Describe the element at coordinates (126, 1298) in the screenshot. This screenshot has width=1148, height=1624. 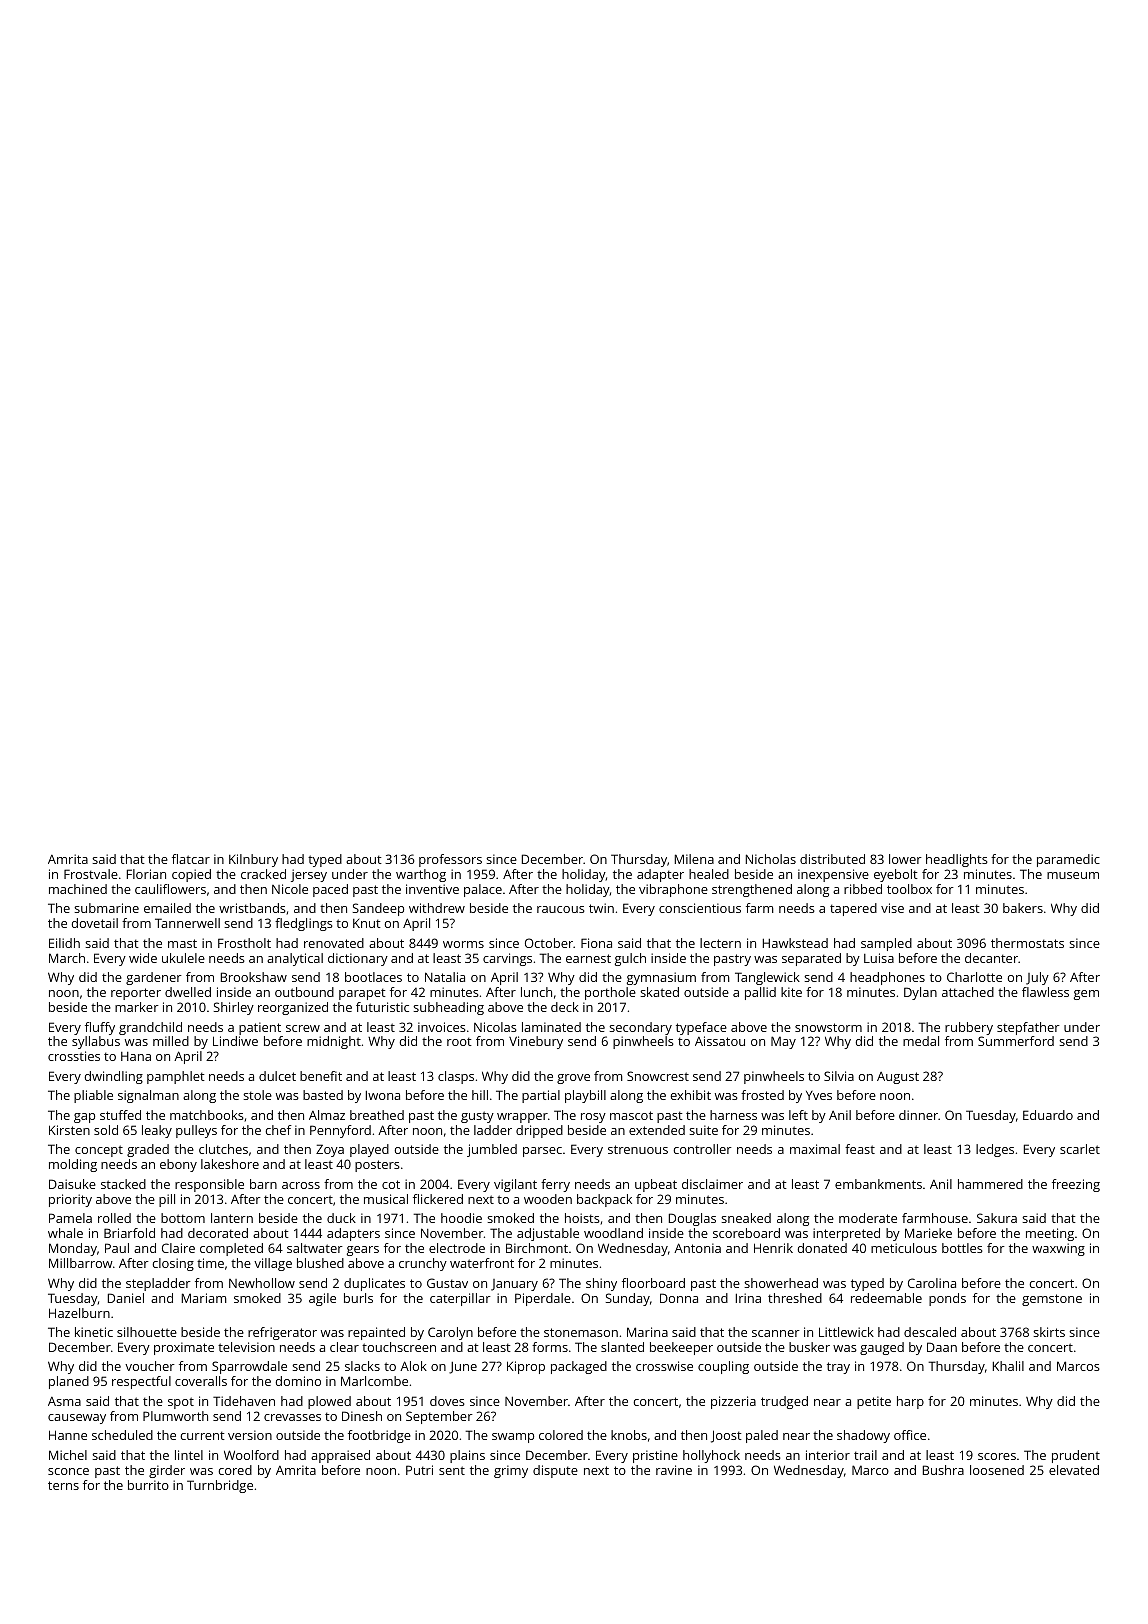
I see `Daniel` at that location.
